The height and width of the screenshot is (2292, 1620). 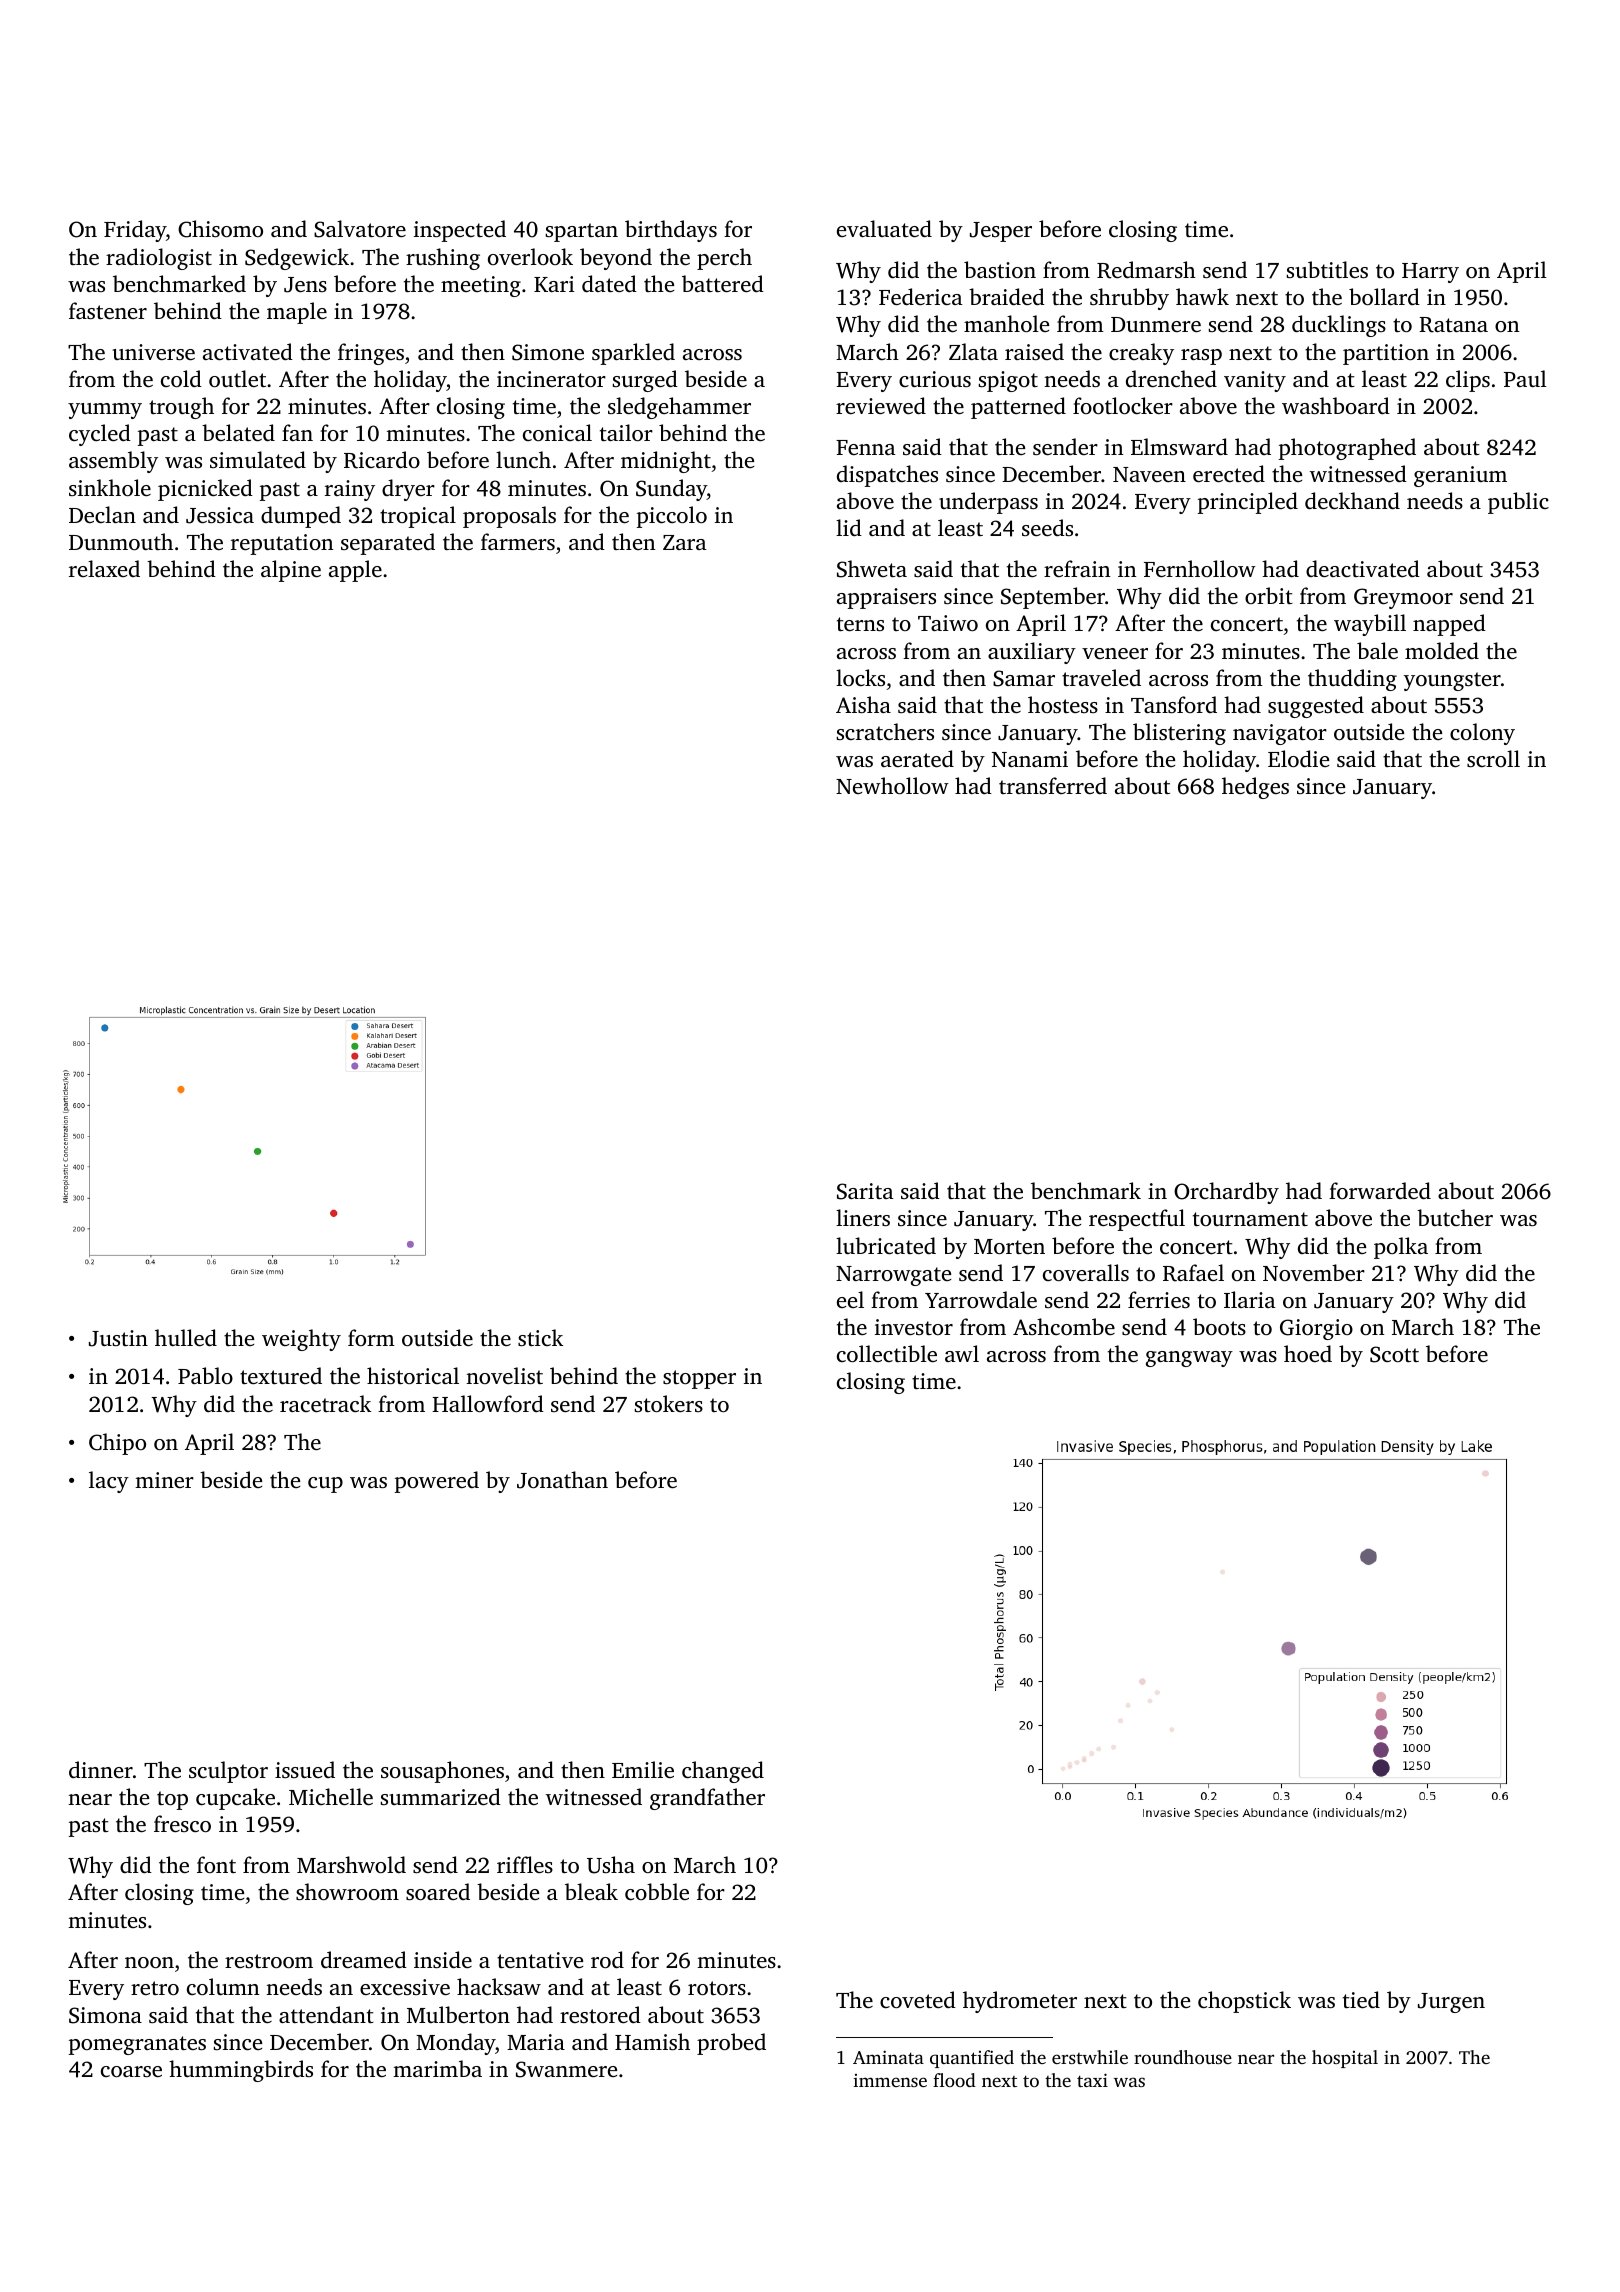 What do you see at coordinates (1030, 759) in the screenshot?
I see `Nanami` at bounding box center [1030, 759].
